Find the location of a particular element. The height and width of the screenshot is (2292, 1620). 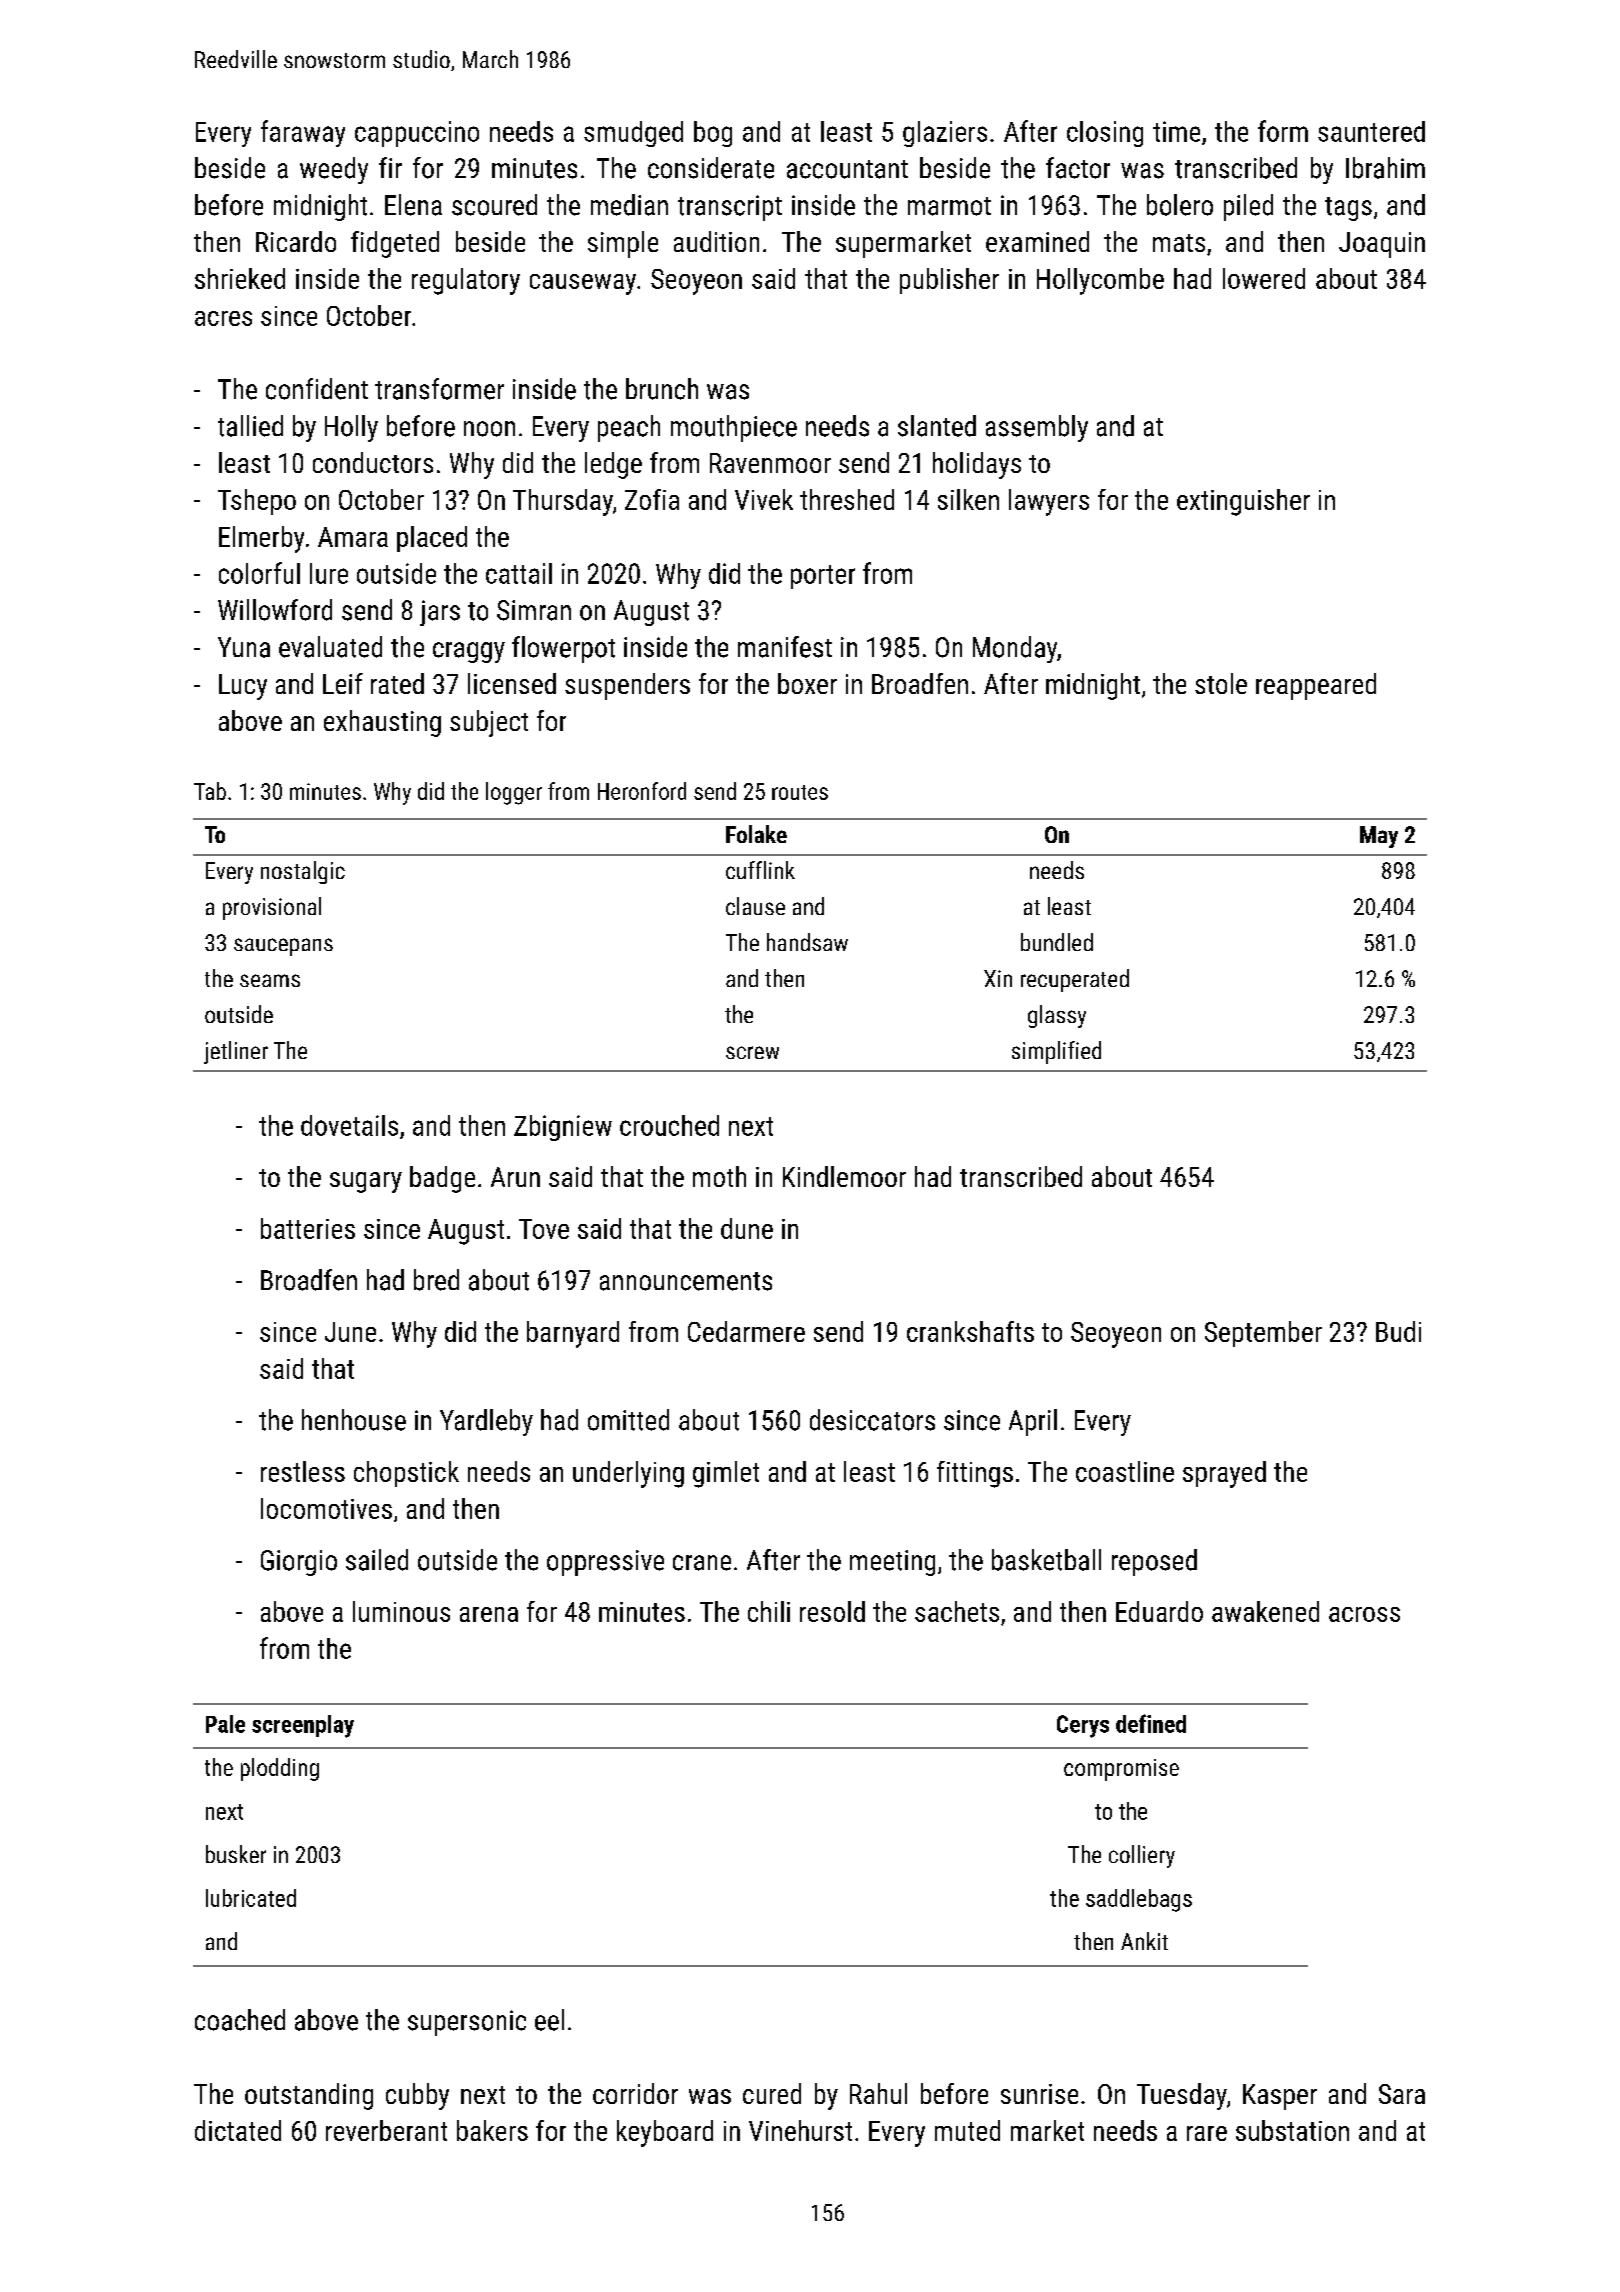

silken is located at coordinates (968, 499).
